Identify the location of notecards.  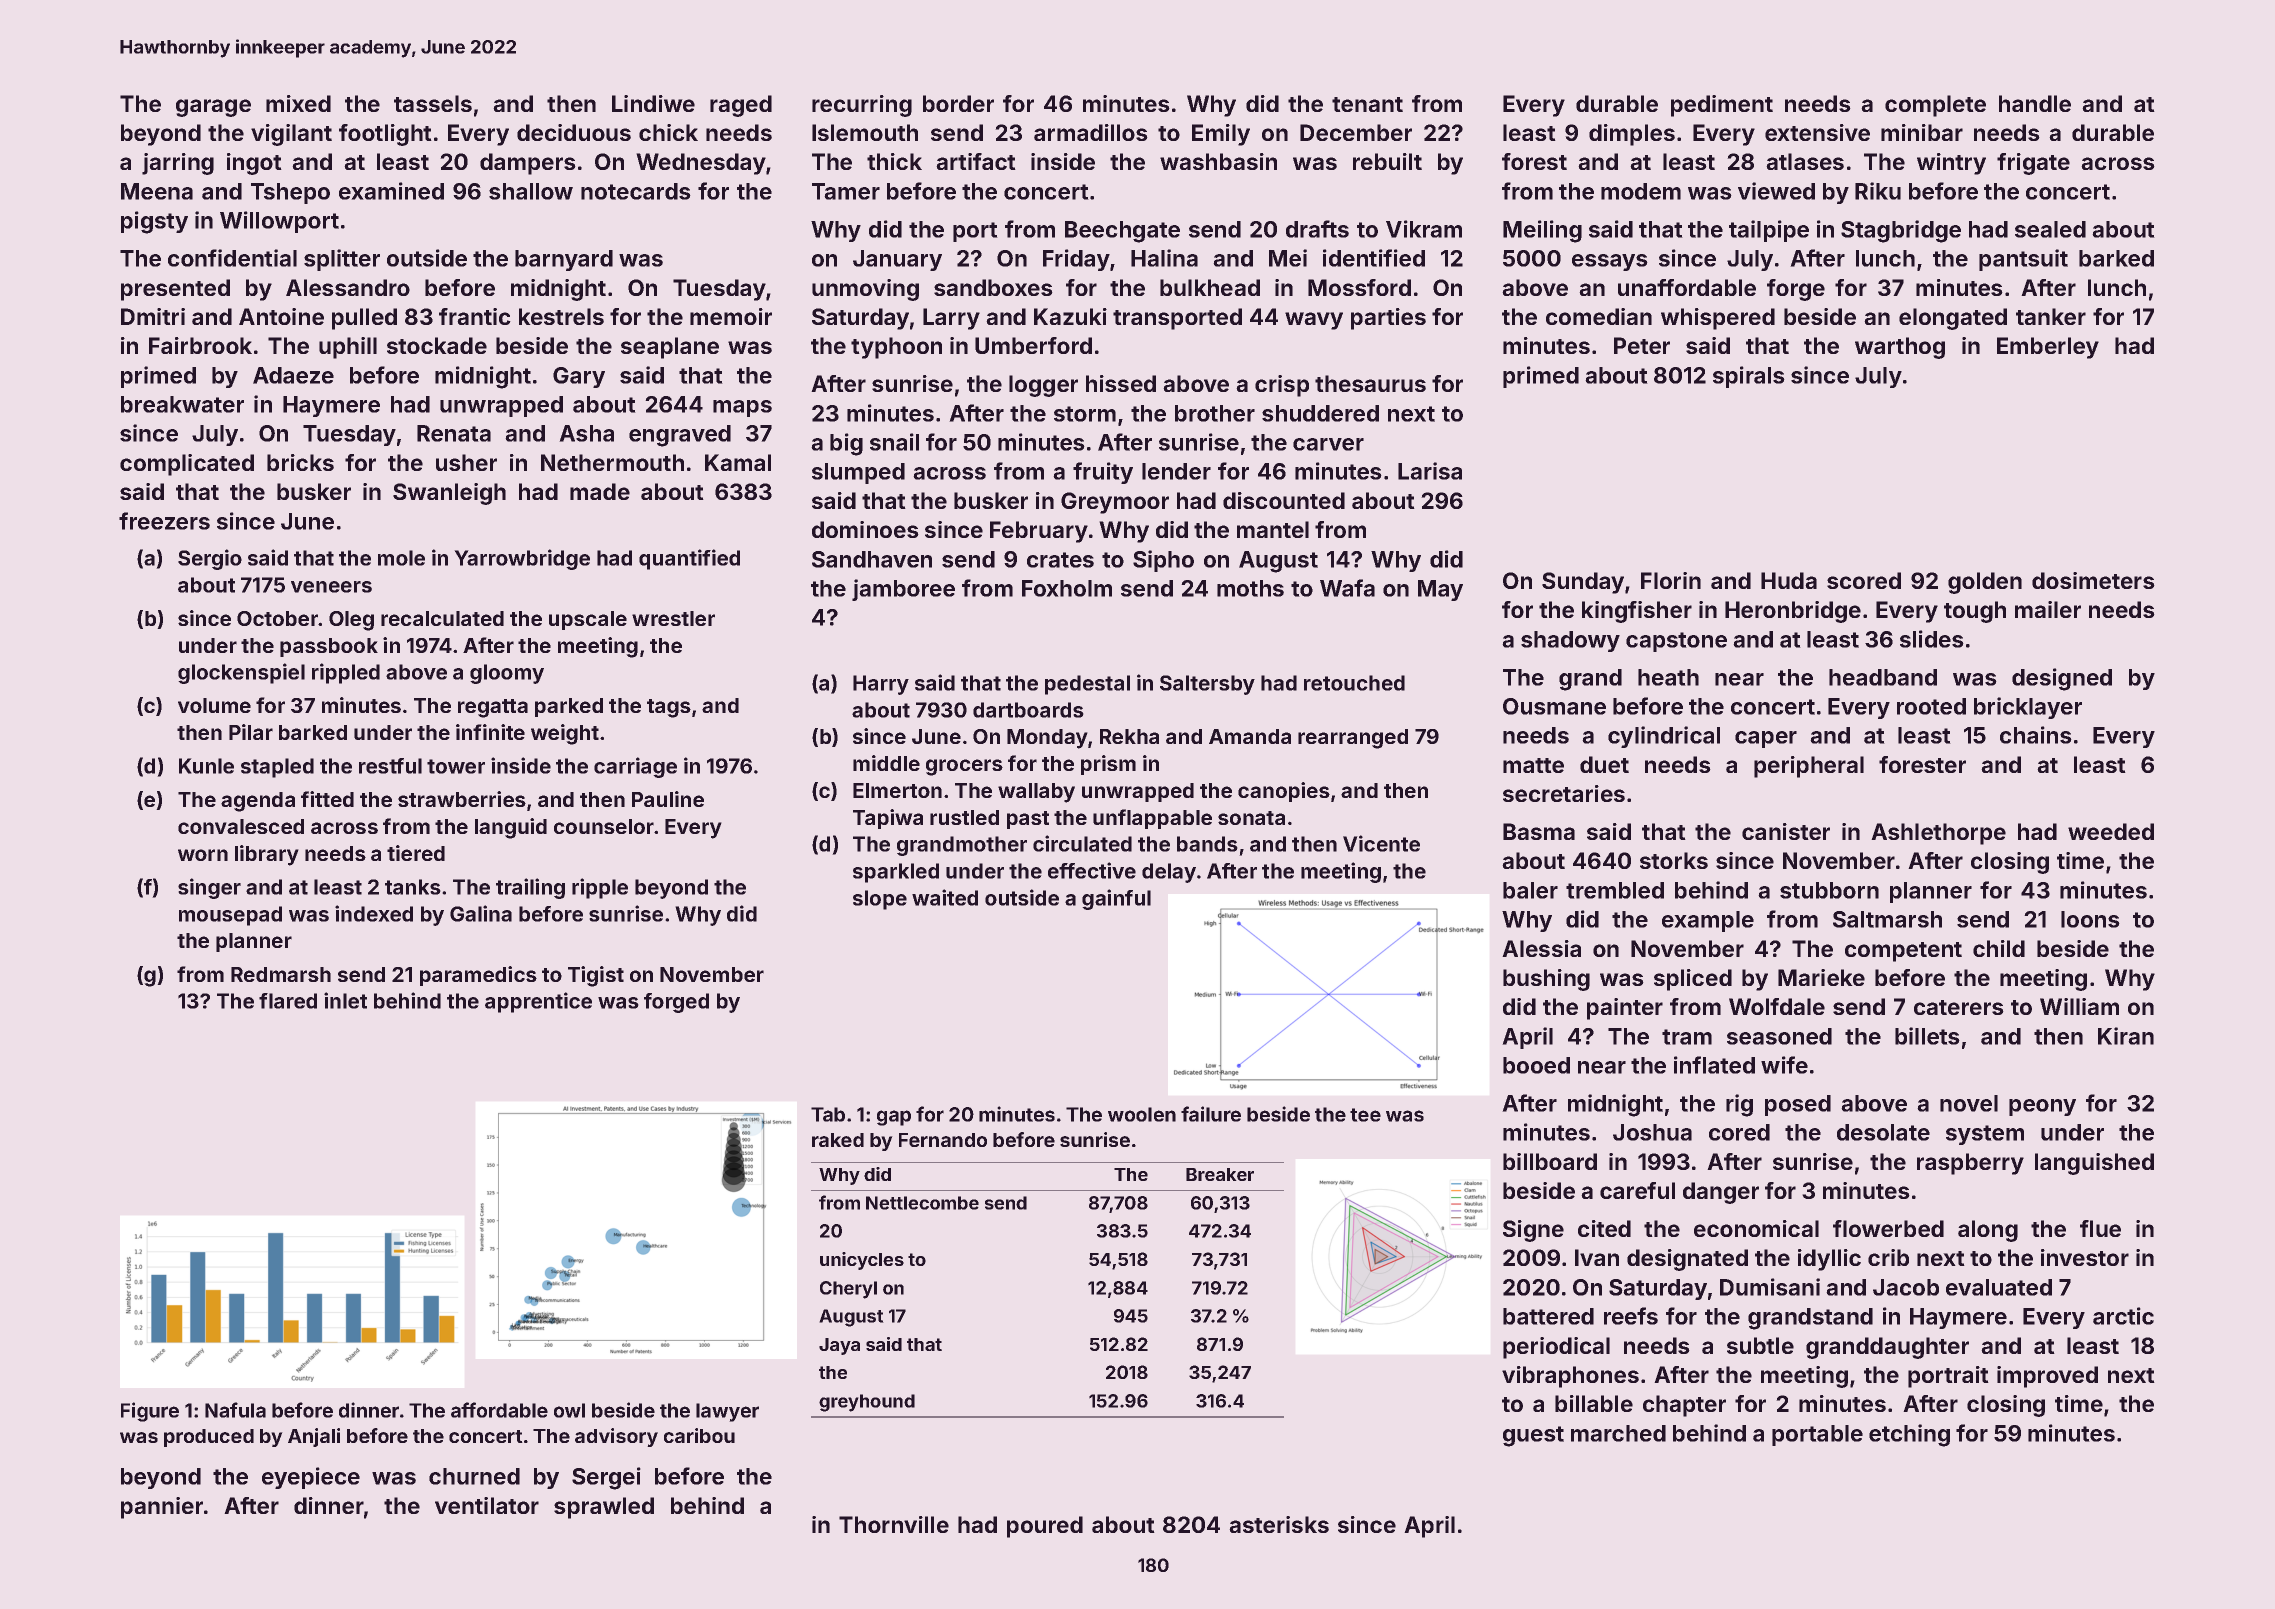
(636, 191).
